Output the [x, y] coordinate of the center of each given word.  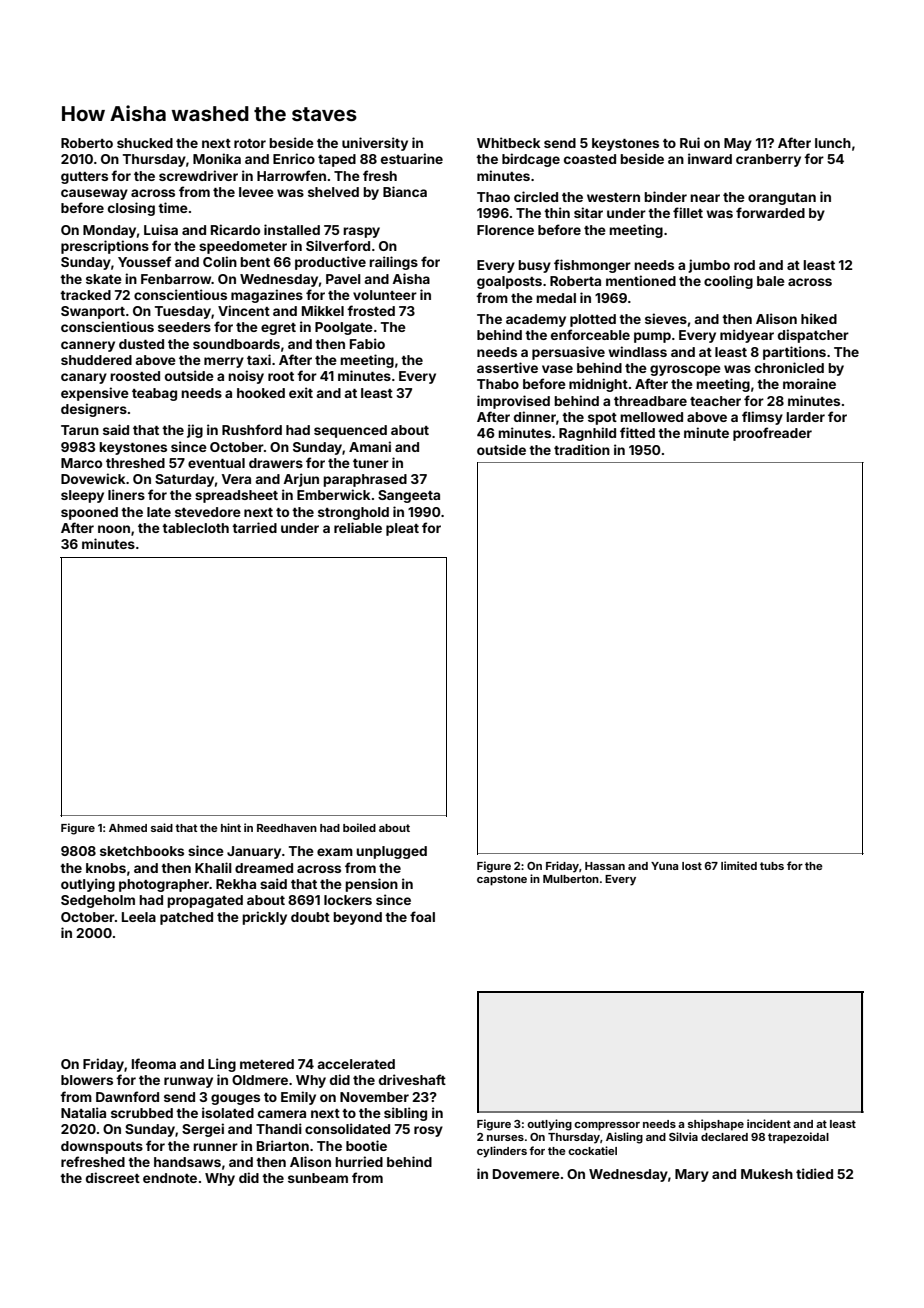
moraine [809, 383]
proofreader [772, 434]
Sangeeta [409, 496]
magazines [267, 296]
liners [126, 494]
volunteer [385, 295]
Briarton [283, 1145]
